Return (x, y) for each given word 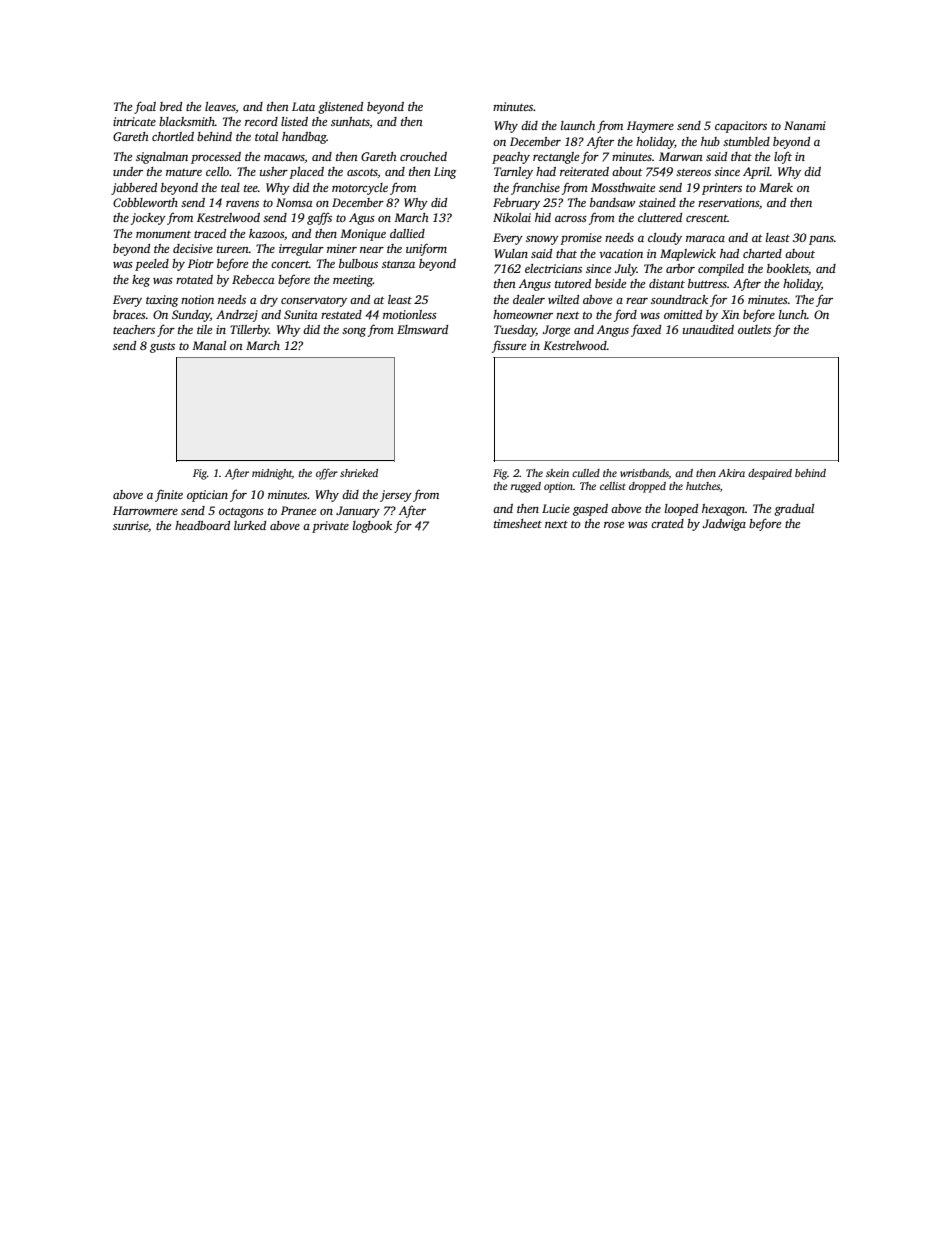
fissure (509, 346)
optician (207, 496)
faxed (646, 330)
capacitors (741, 127)
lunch (793, 314)
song (354, 332)
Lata (303, 106)
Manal (209, 345)
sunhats (350, 121)
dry (269, 301)
